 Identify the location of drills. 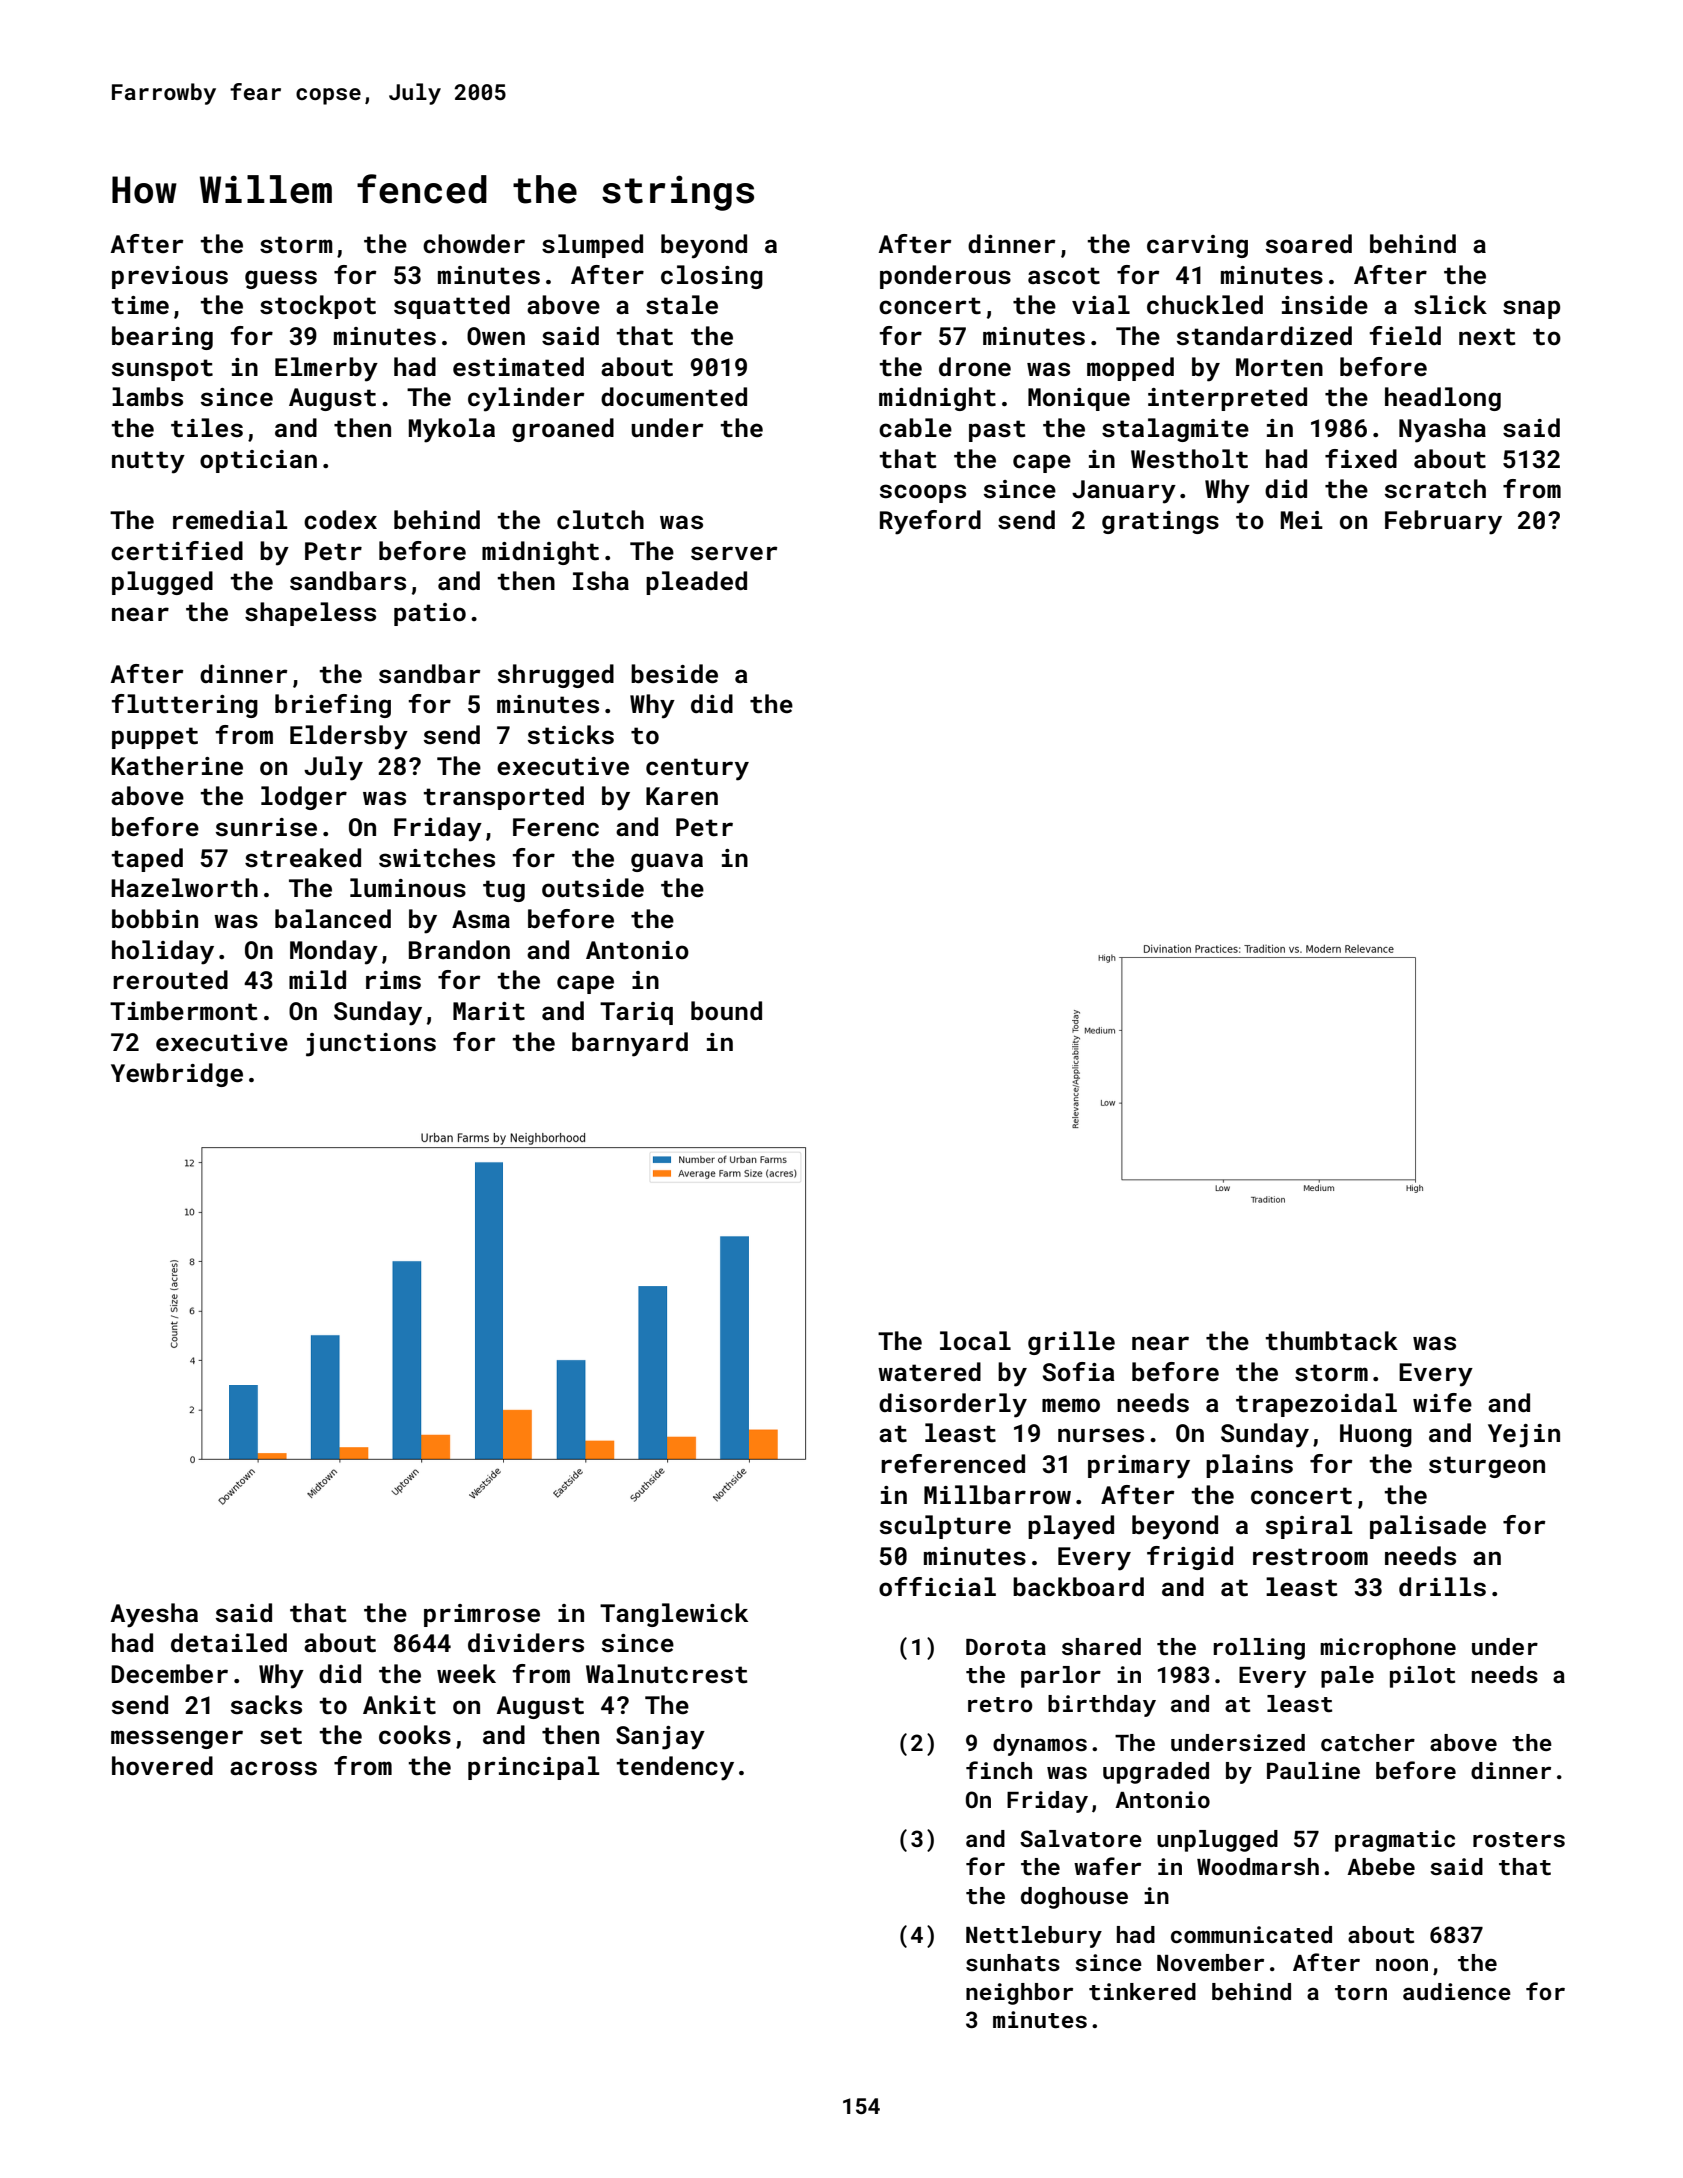
(1442, 1586).
